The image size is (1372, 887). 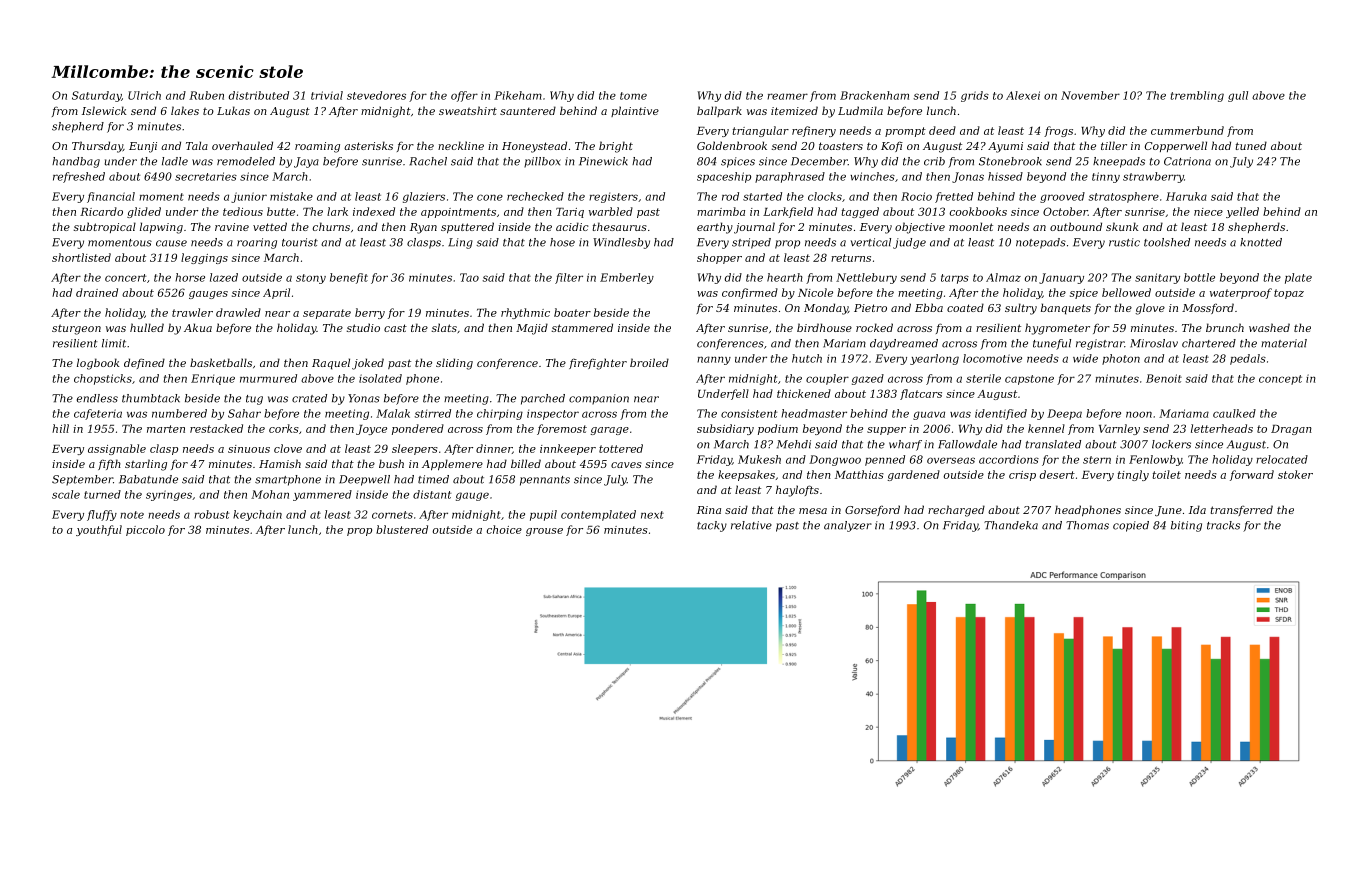 I want to click on benefit, so click(x=349, y=278).
